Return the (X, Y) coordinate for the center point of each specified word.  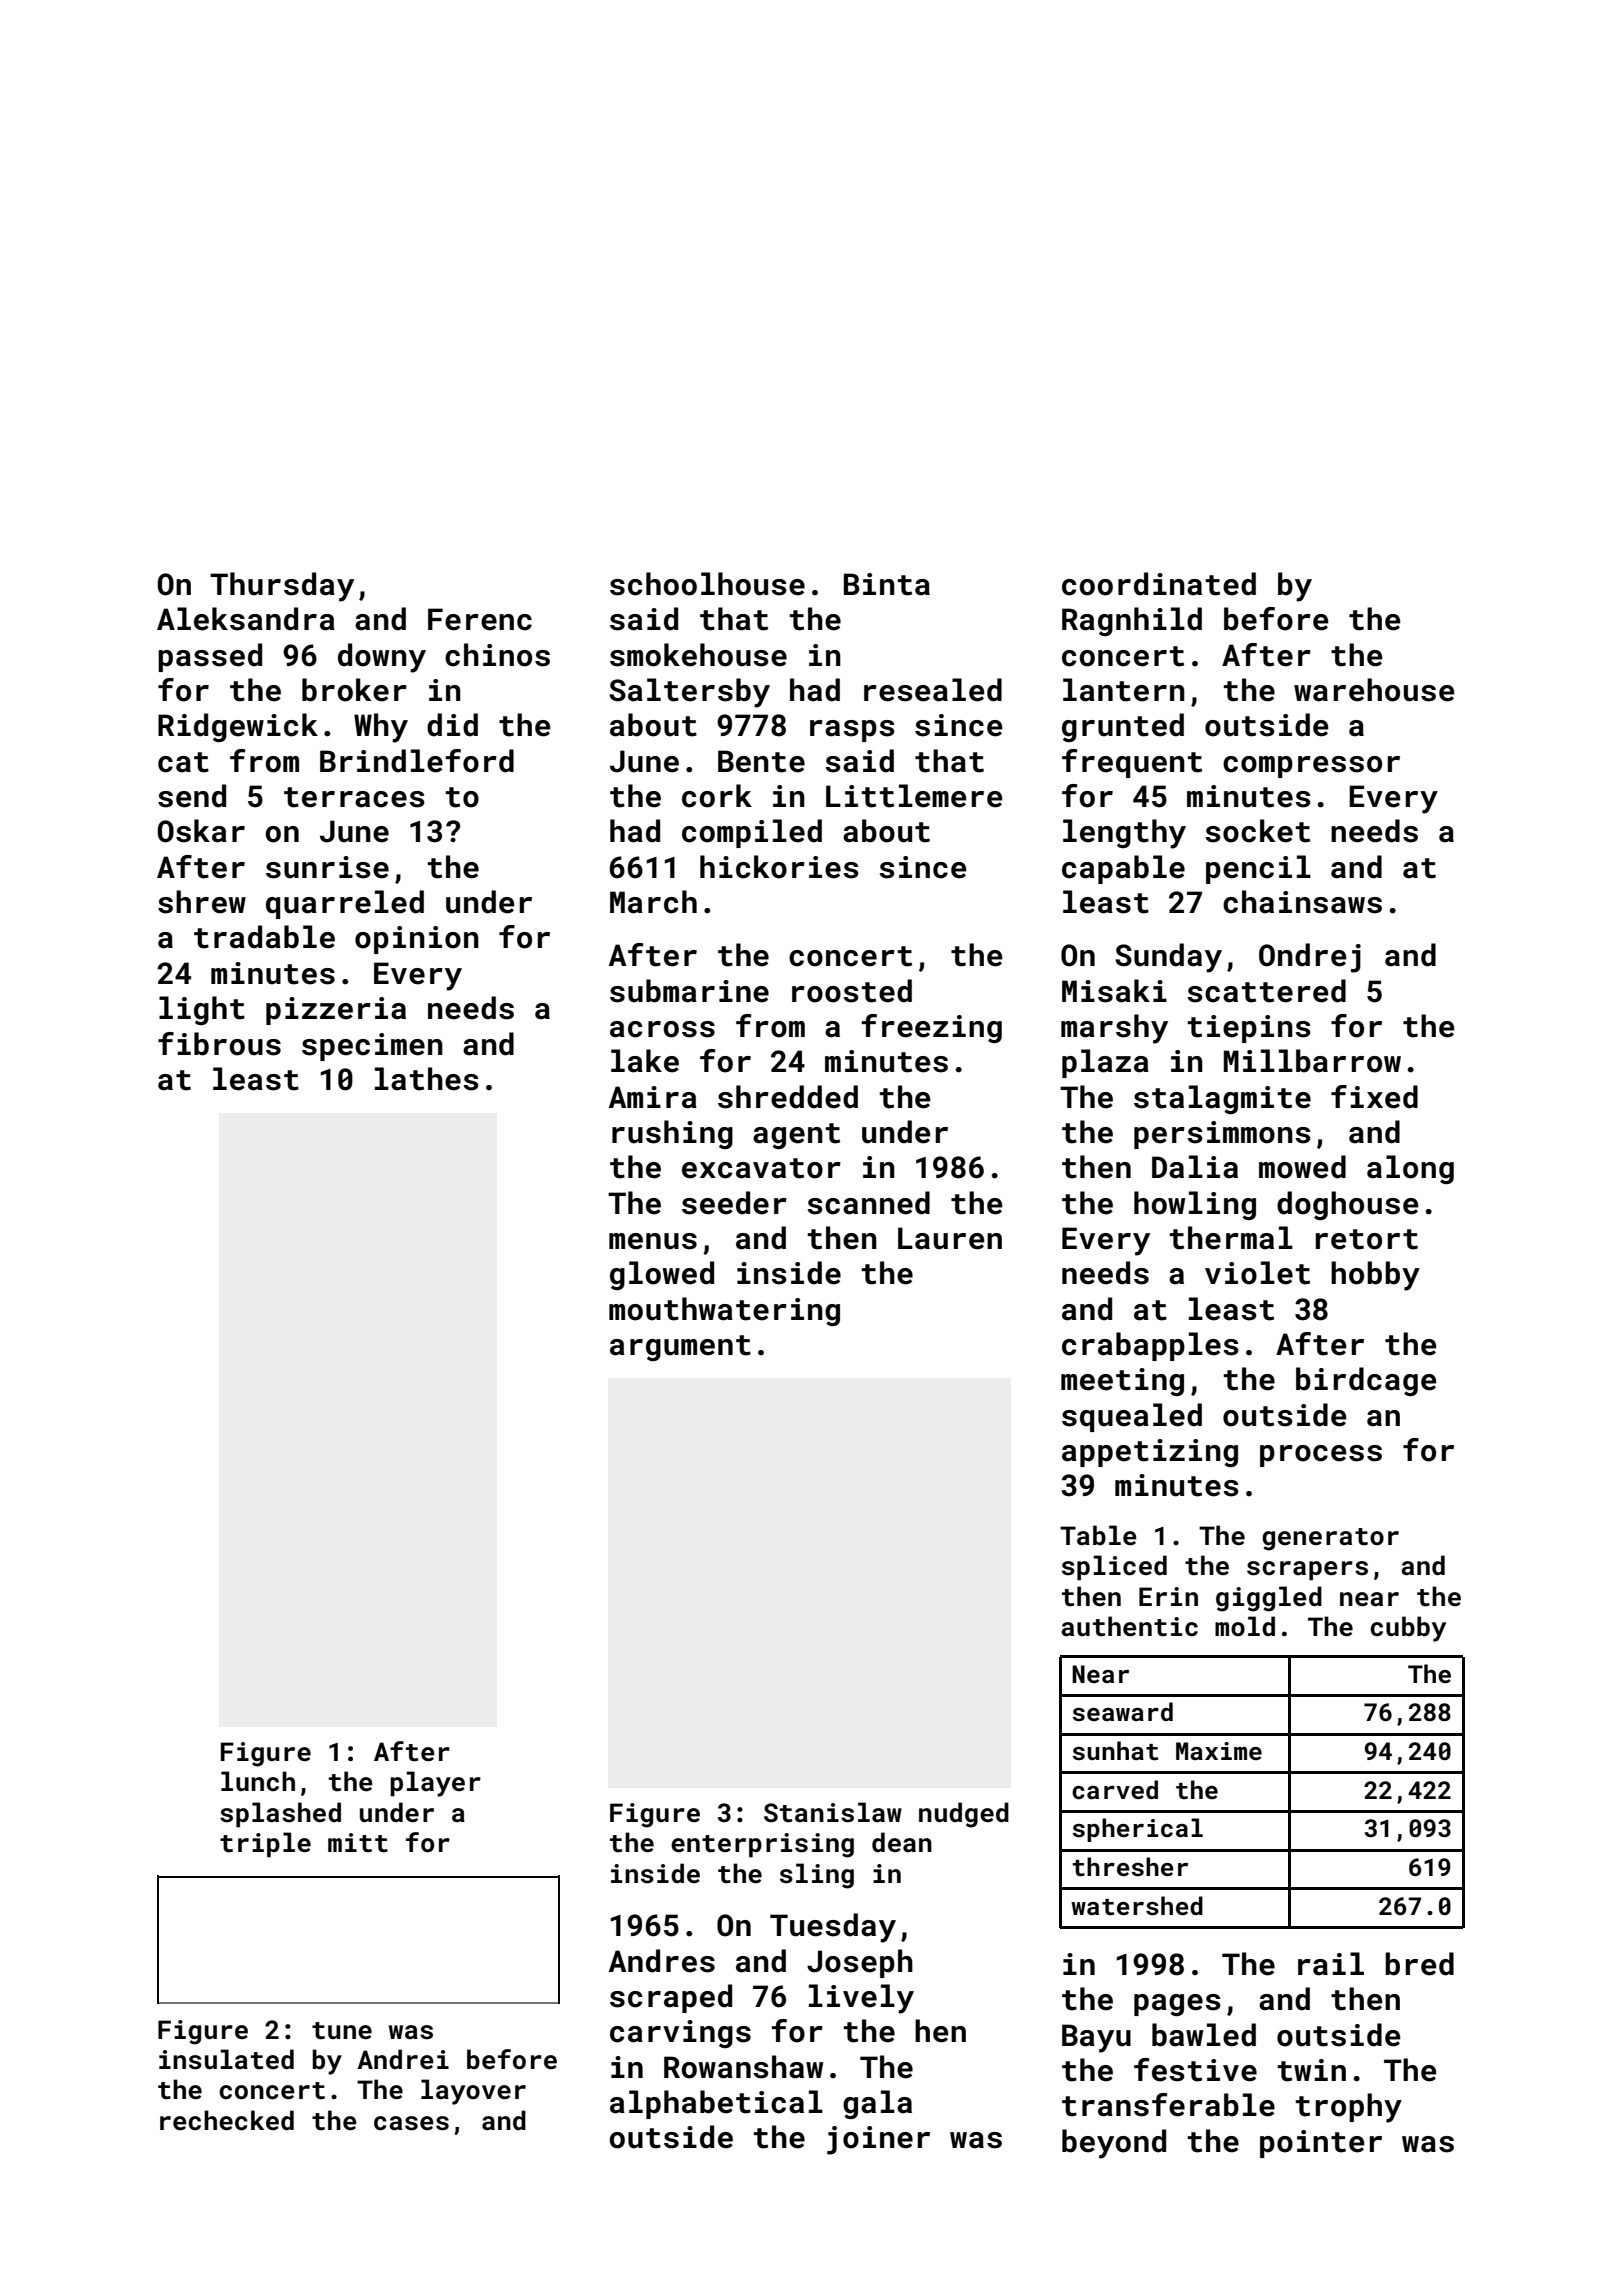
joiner (878, 2140)
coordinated (1159, 584)
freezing (931, 1028)
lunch (258, 1781)
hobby (1375, 1276)
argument (680, 1348)
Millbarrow (1312, 1061)
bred (1419, 1964)
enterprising (762, 1845)
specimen (372, 1047)
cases (411, 2123)
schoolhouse (707, 584)
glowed (662, 1275)
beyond (1114, 2144)
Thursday (282, 587)
